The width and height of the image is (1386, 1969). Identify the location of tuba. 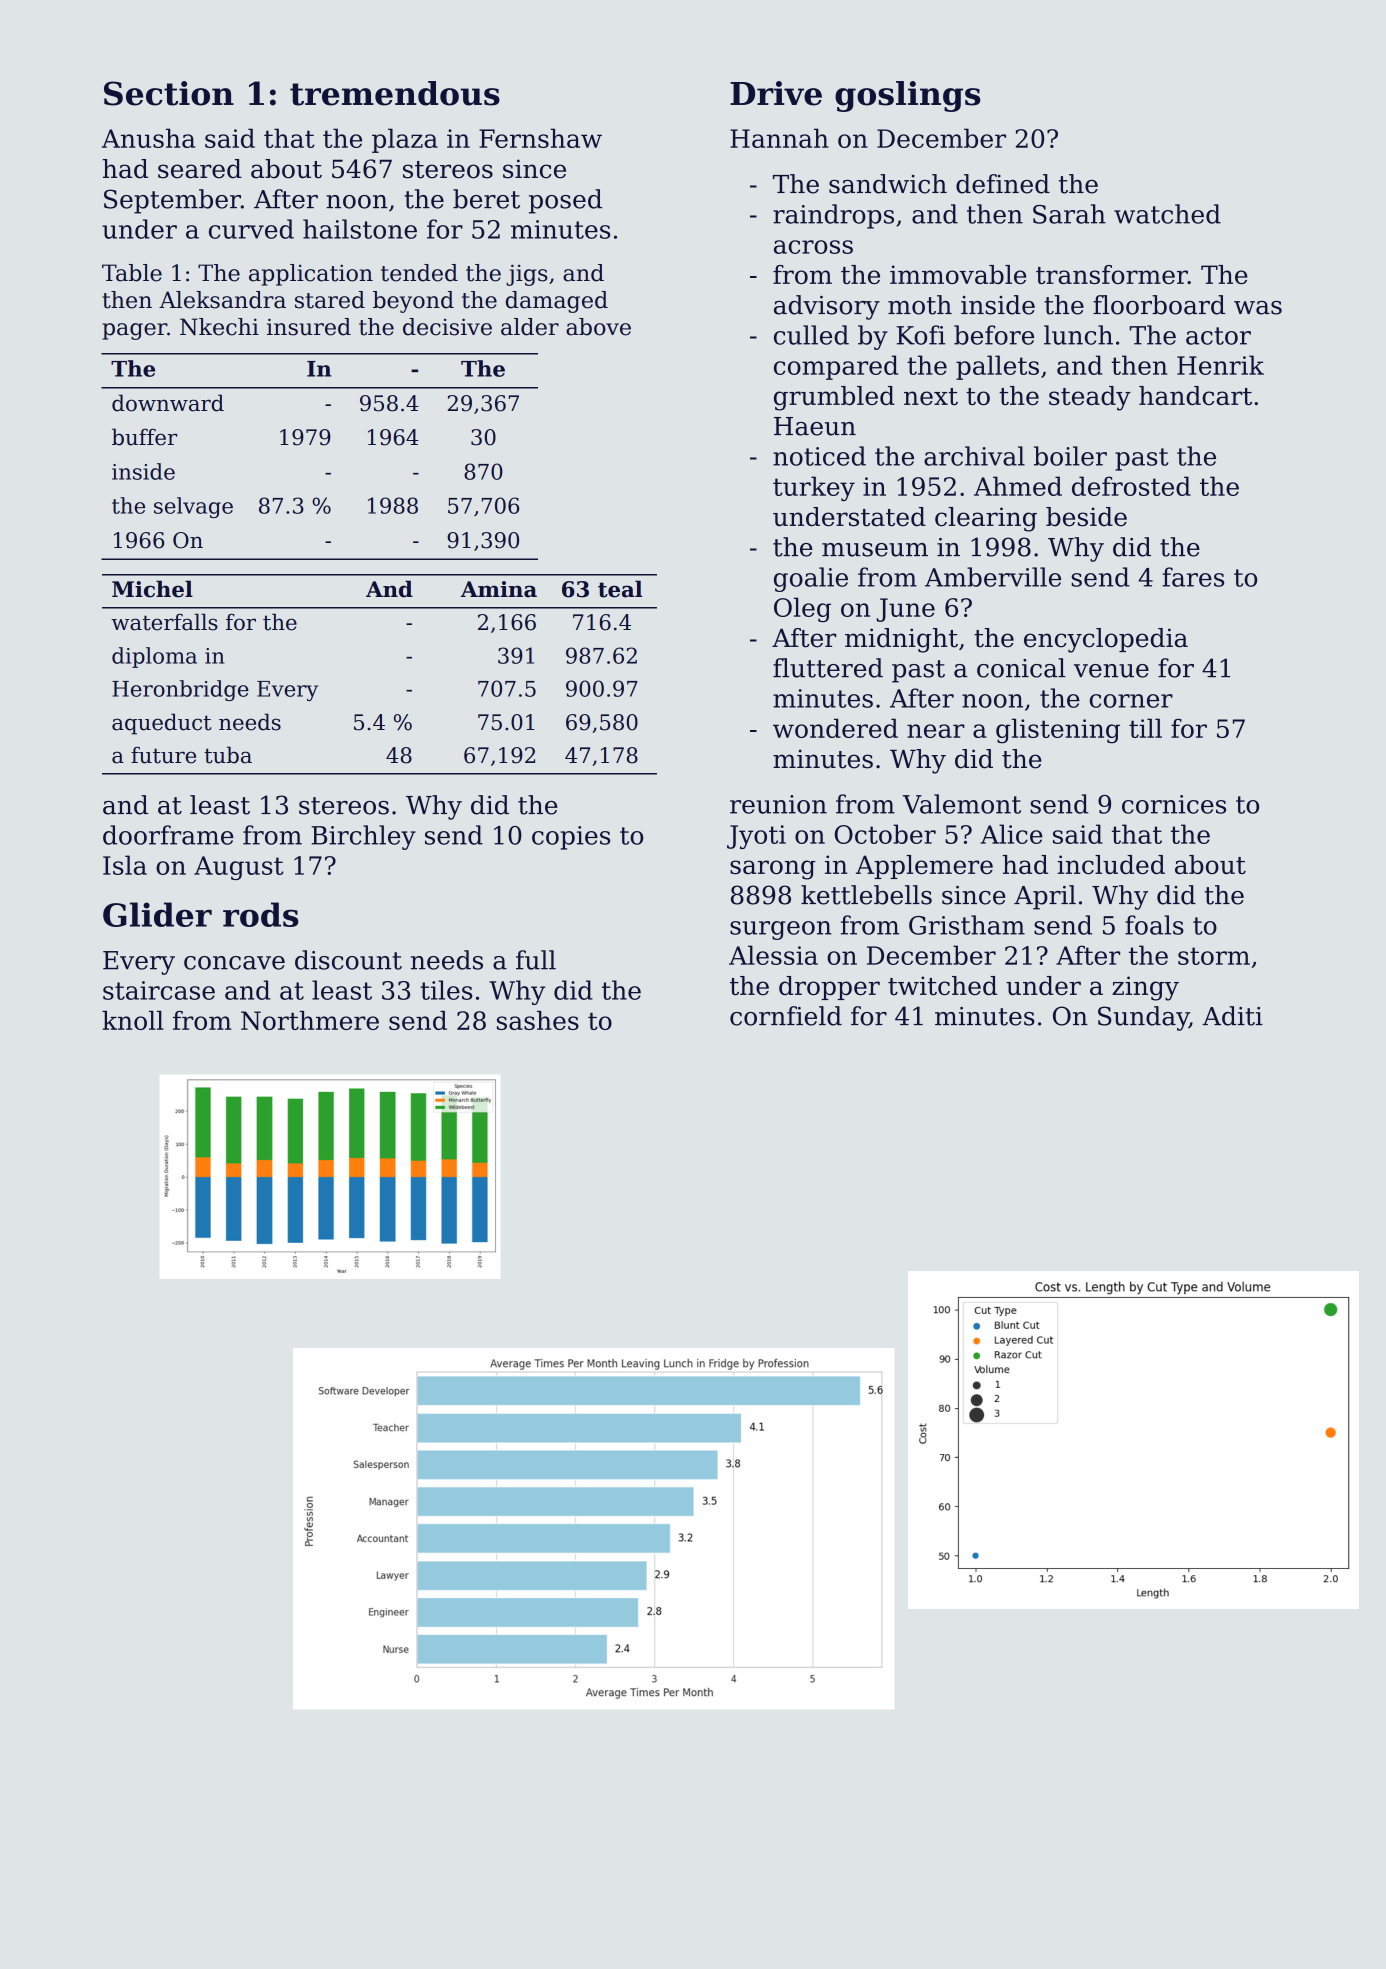
(228, 755).
